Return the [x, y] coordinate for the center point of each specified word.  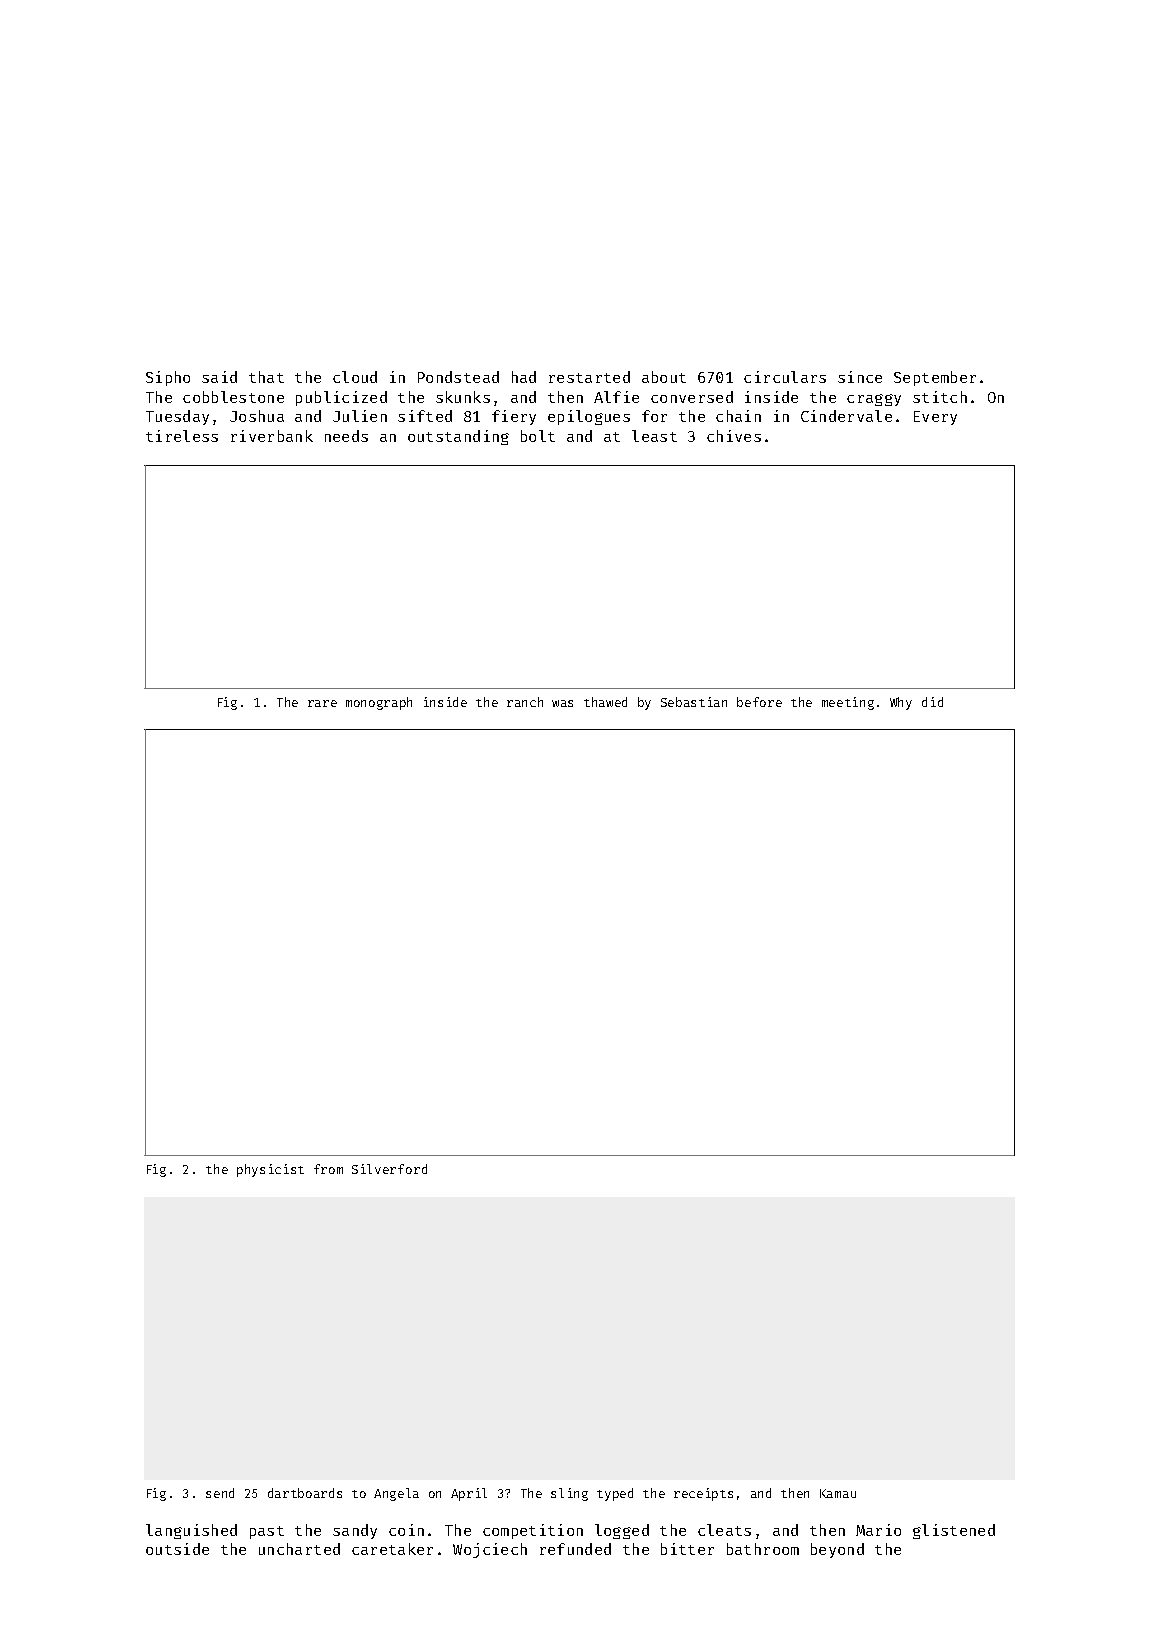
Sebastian [694, 702]
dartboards [305, 1493]
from [328, 1169]
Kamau [838, 1493]
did [932, 702]
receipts [703, 1494]
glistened [954, 1531]
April [469, 1494]
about [664, 377]
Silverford [389, 1169]
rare [322, 703]
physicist [270, 1170]
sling [569, 1494]
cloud [355, 377]
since [860, 377]
